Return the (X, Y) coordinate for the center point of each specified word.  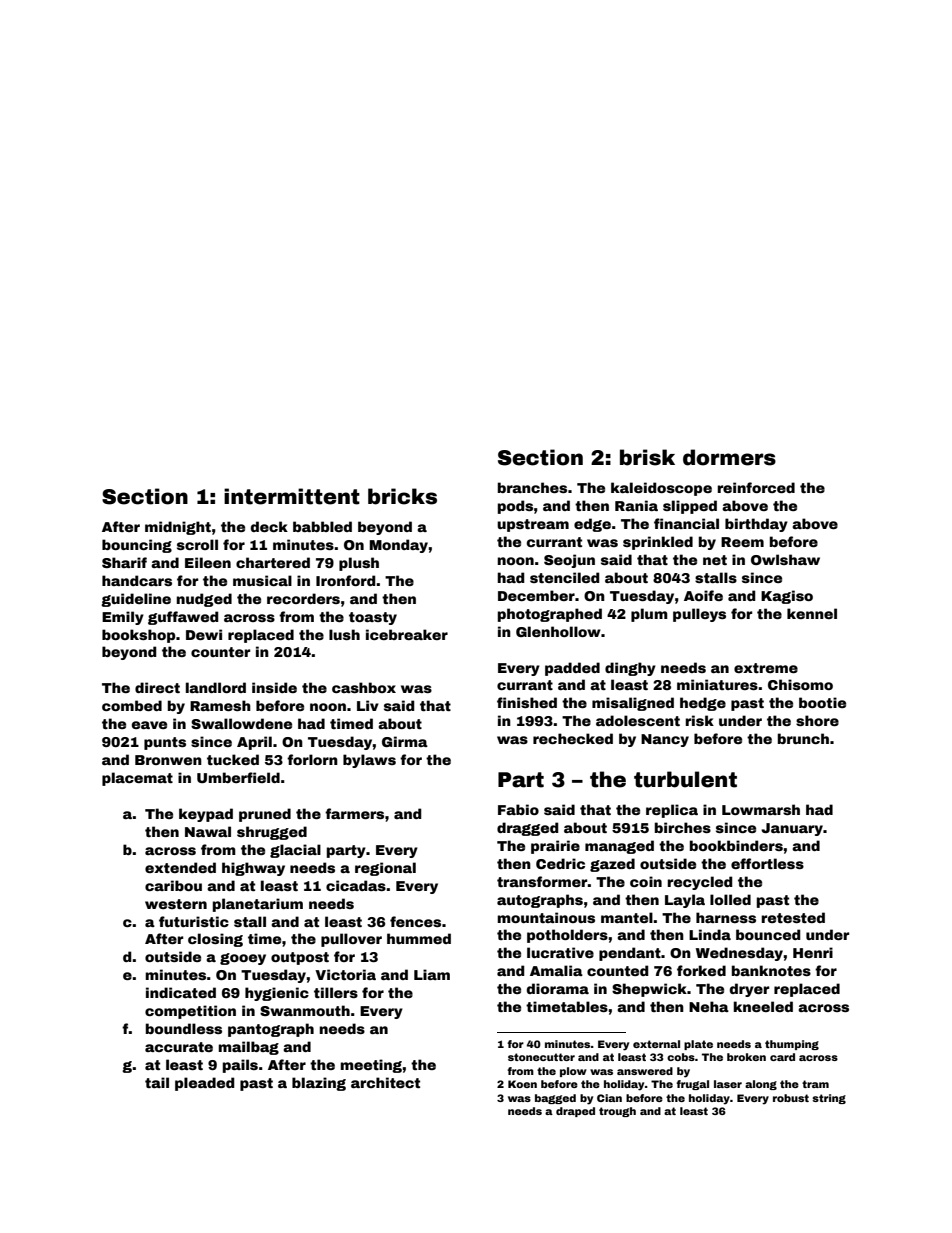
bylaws (369, 761)
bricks (402, 496)
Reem (742, 542)
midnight (178, 528)
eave (149, 725)
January (792, 829)
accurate (179, 1047)
